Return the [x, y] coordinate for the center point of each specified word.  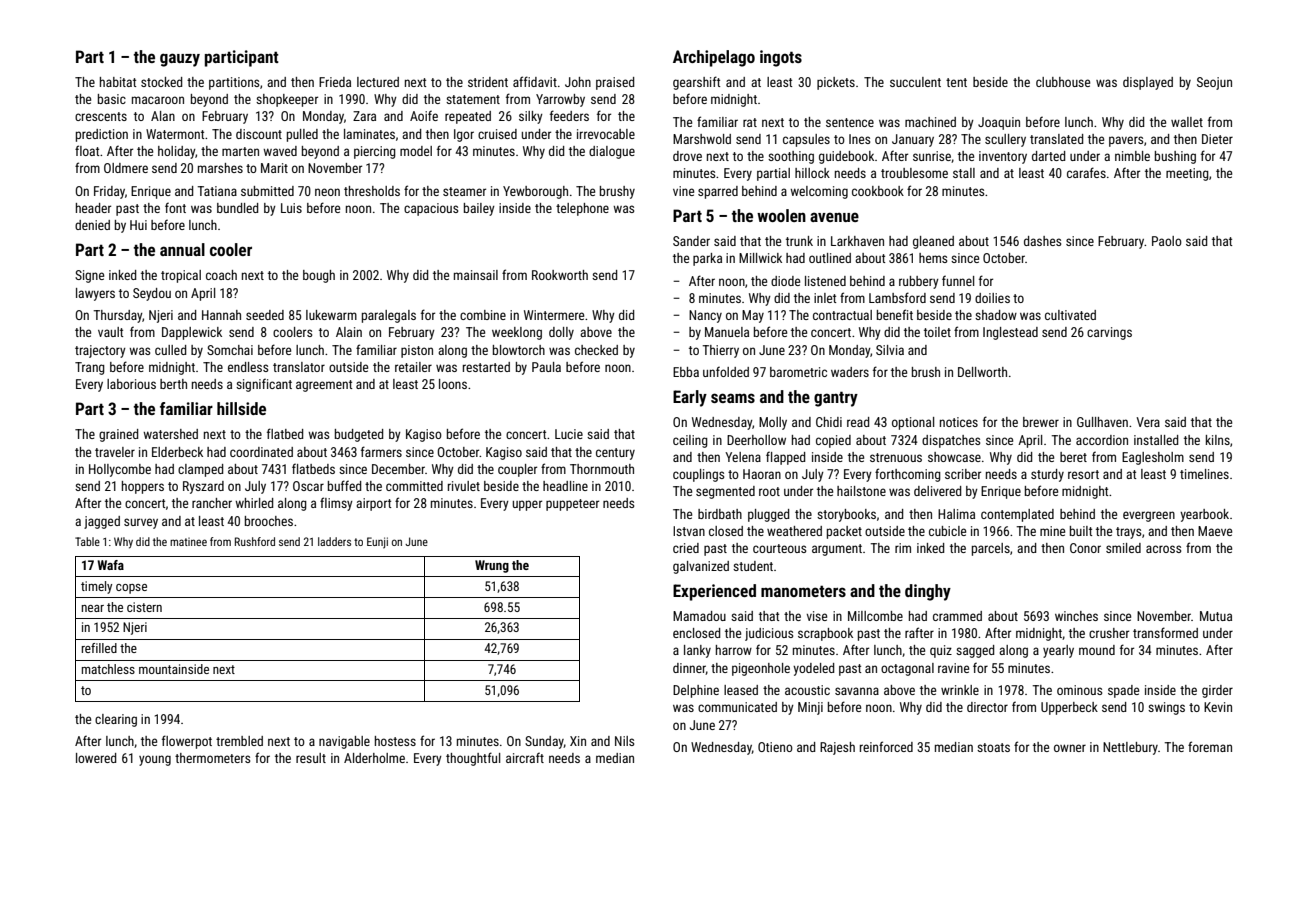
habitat [118, 82]
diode [785, 281]
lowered [96, 758]
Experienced [714, 592]
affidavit [535, 81]
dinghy [928, 592]
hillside [241, 408]
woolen [781, 215]
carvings [1109, 333]
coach [221, 275]
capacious [431, 209]
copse [131, 589]
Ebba [686, 372]
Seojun [1214, 83]
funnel [958, 280]
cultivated [1070, 315]
